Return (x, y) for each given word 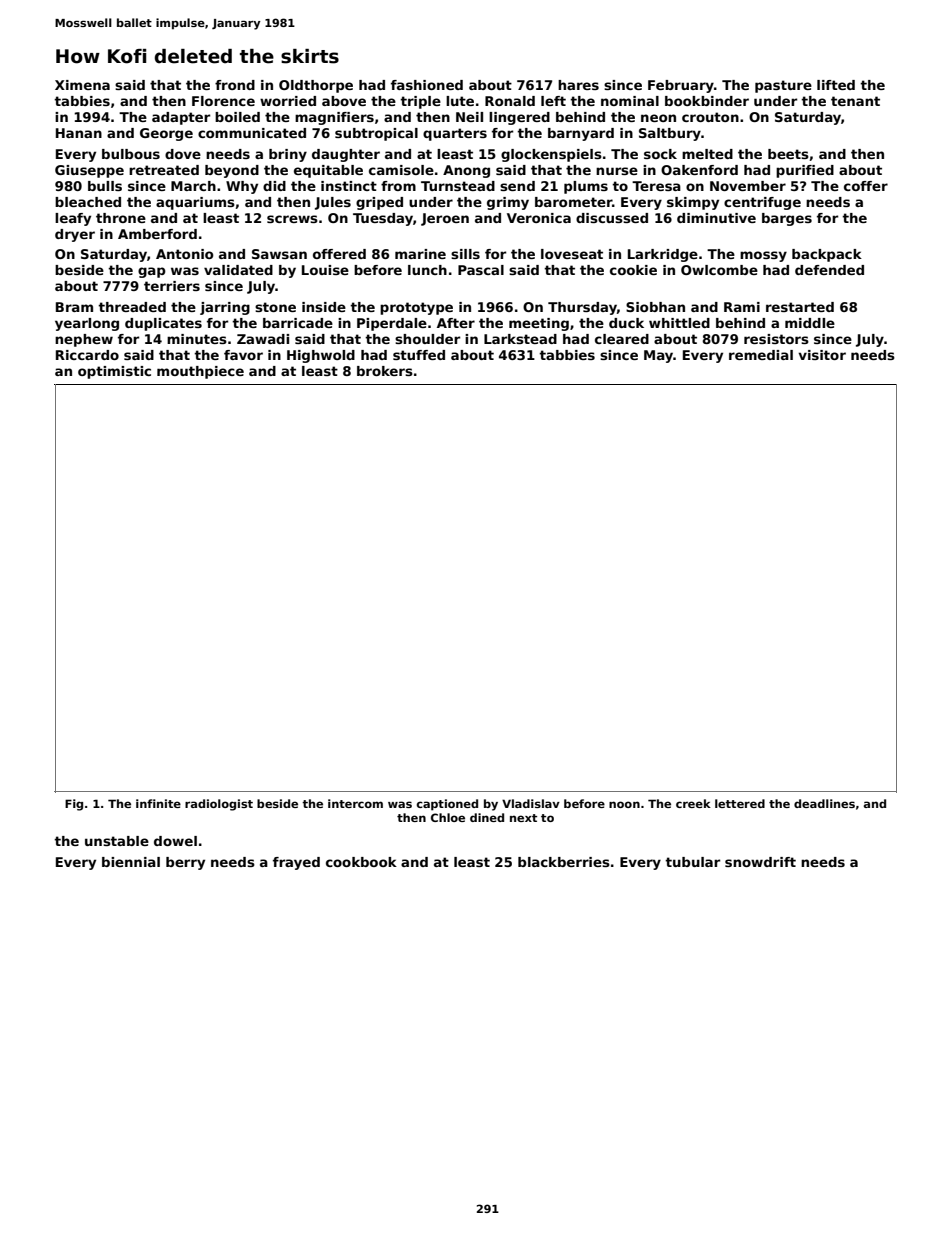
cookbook (361, 862)
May (658, 356)
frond (235, 85)
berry (185, 863)
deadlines (824, 803)
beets (788, 154)
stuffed (419, 355)
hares (578, 85)
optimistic (114, 372)
